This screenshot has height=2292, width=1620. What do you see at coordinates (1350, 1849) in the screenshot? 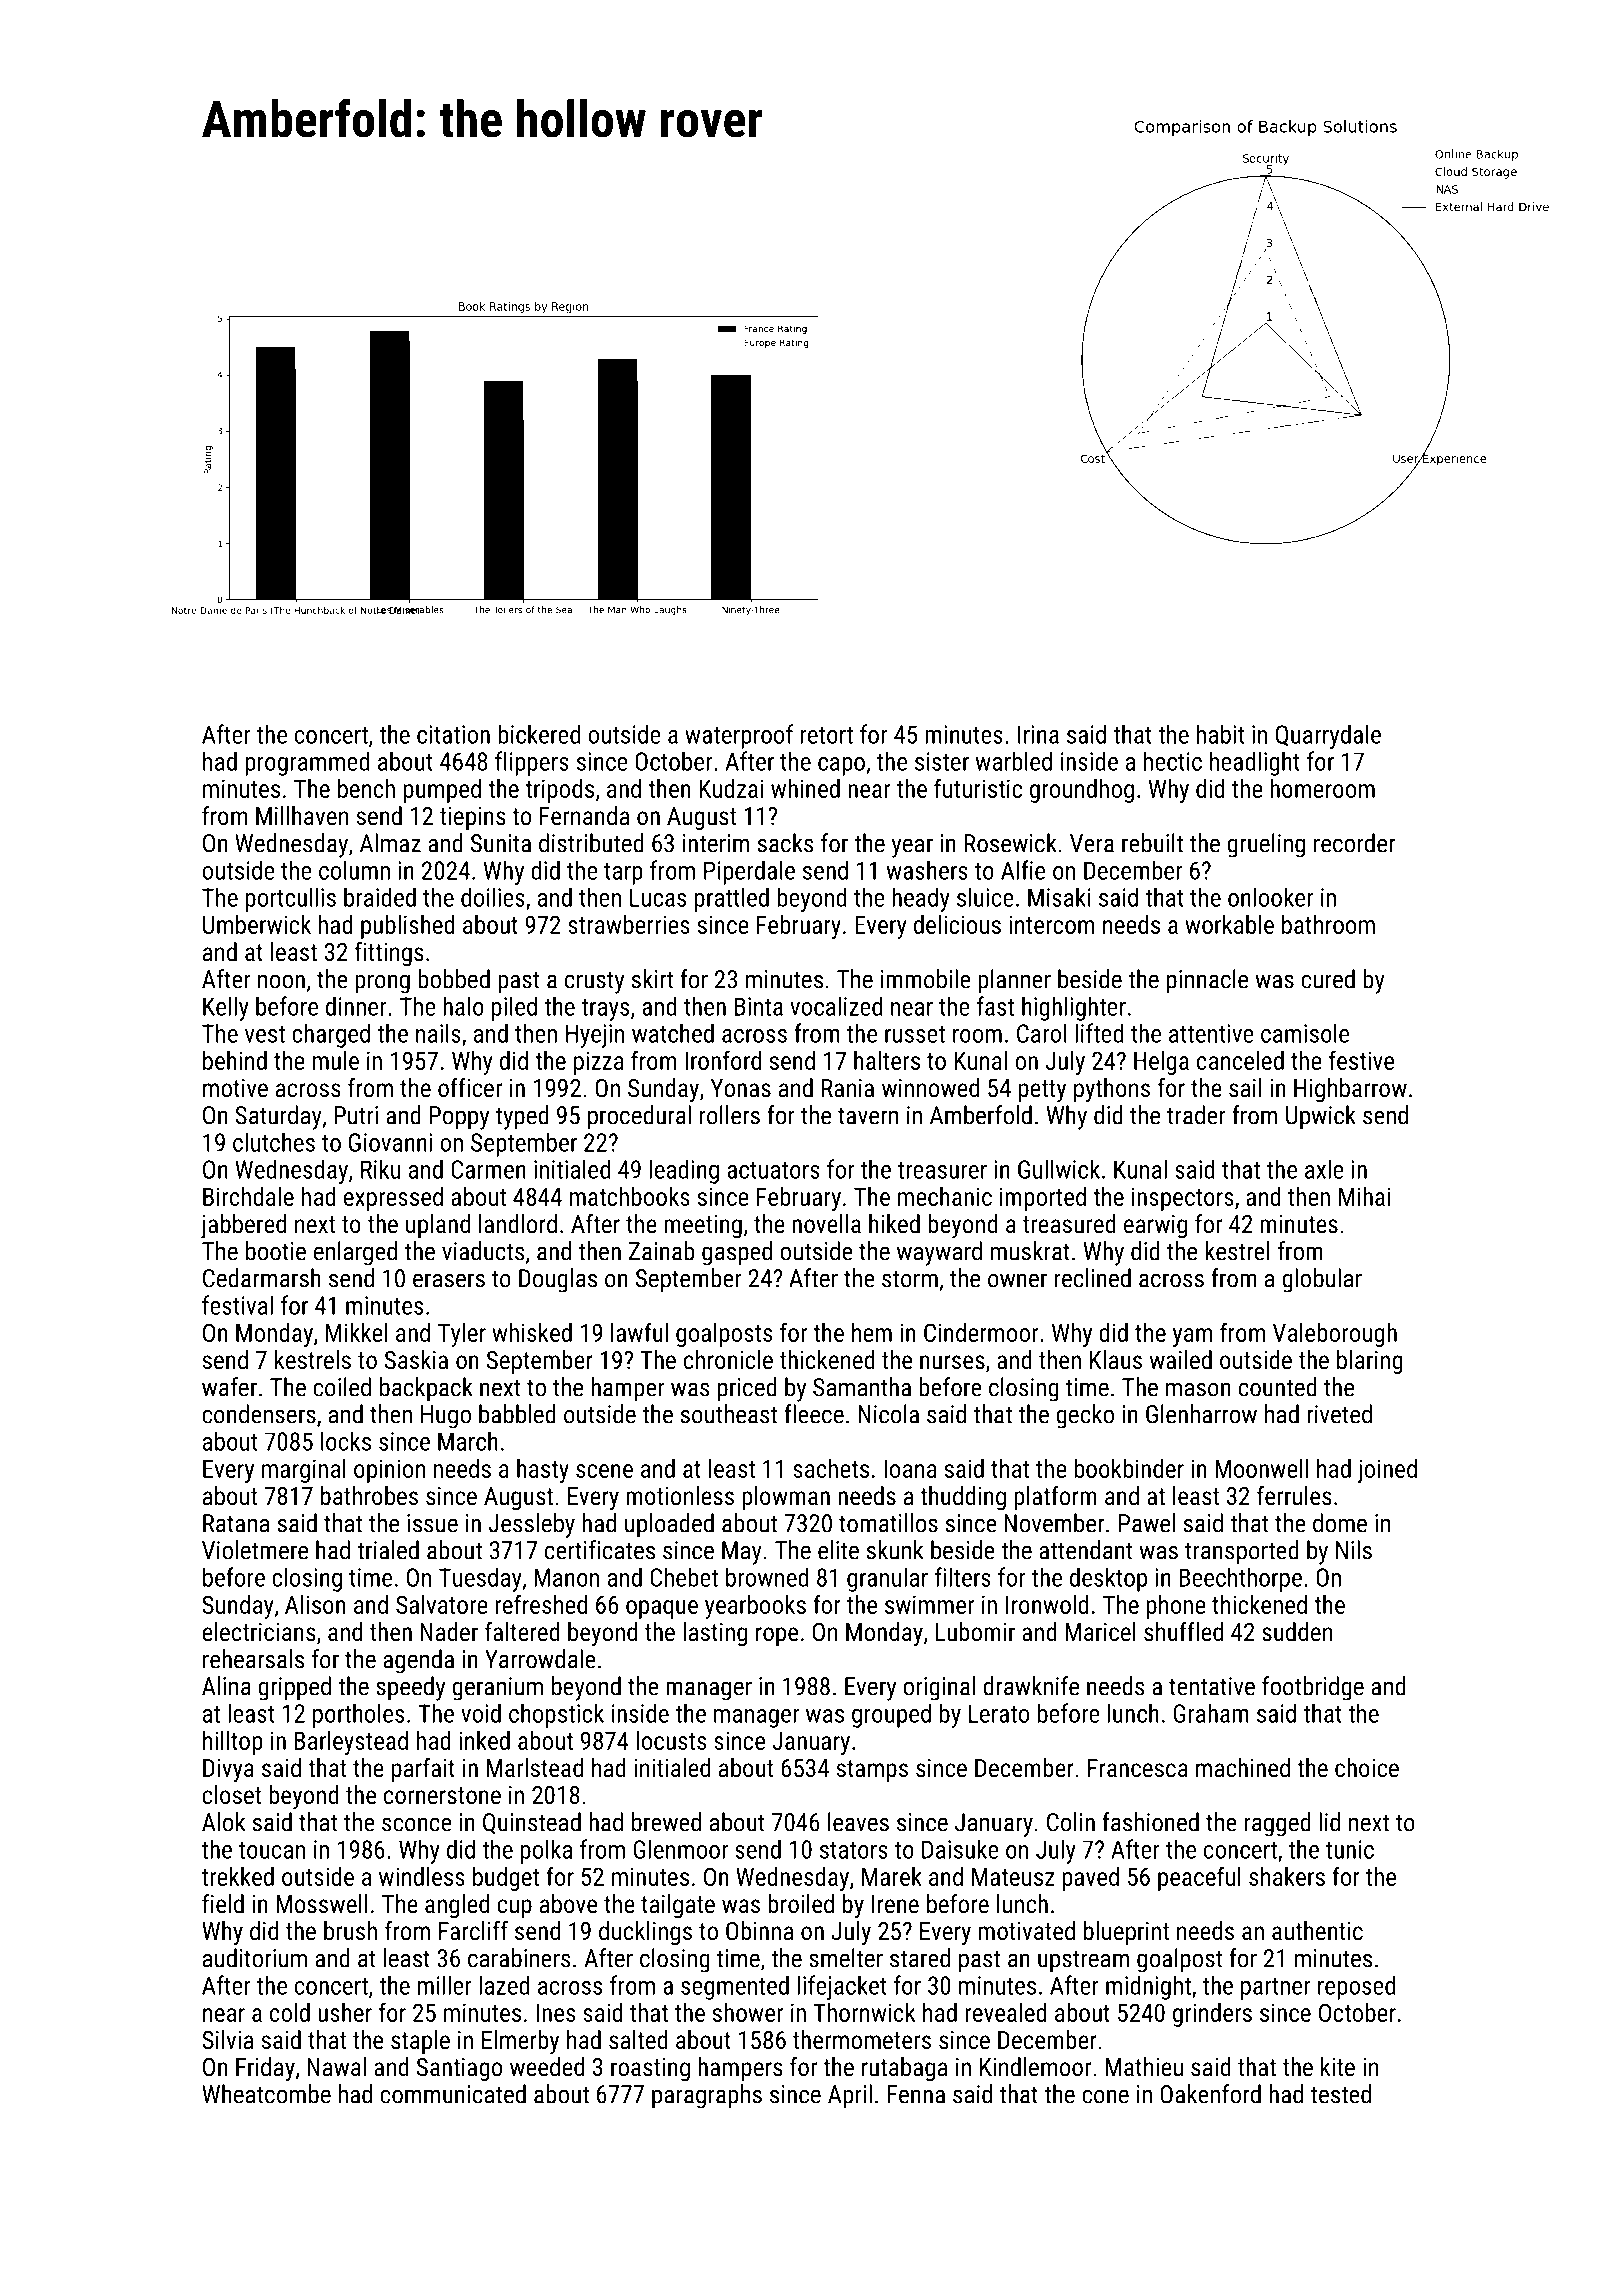
I see `tunic` at bounding box center [1350, 1849].
